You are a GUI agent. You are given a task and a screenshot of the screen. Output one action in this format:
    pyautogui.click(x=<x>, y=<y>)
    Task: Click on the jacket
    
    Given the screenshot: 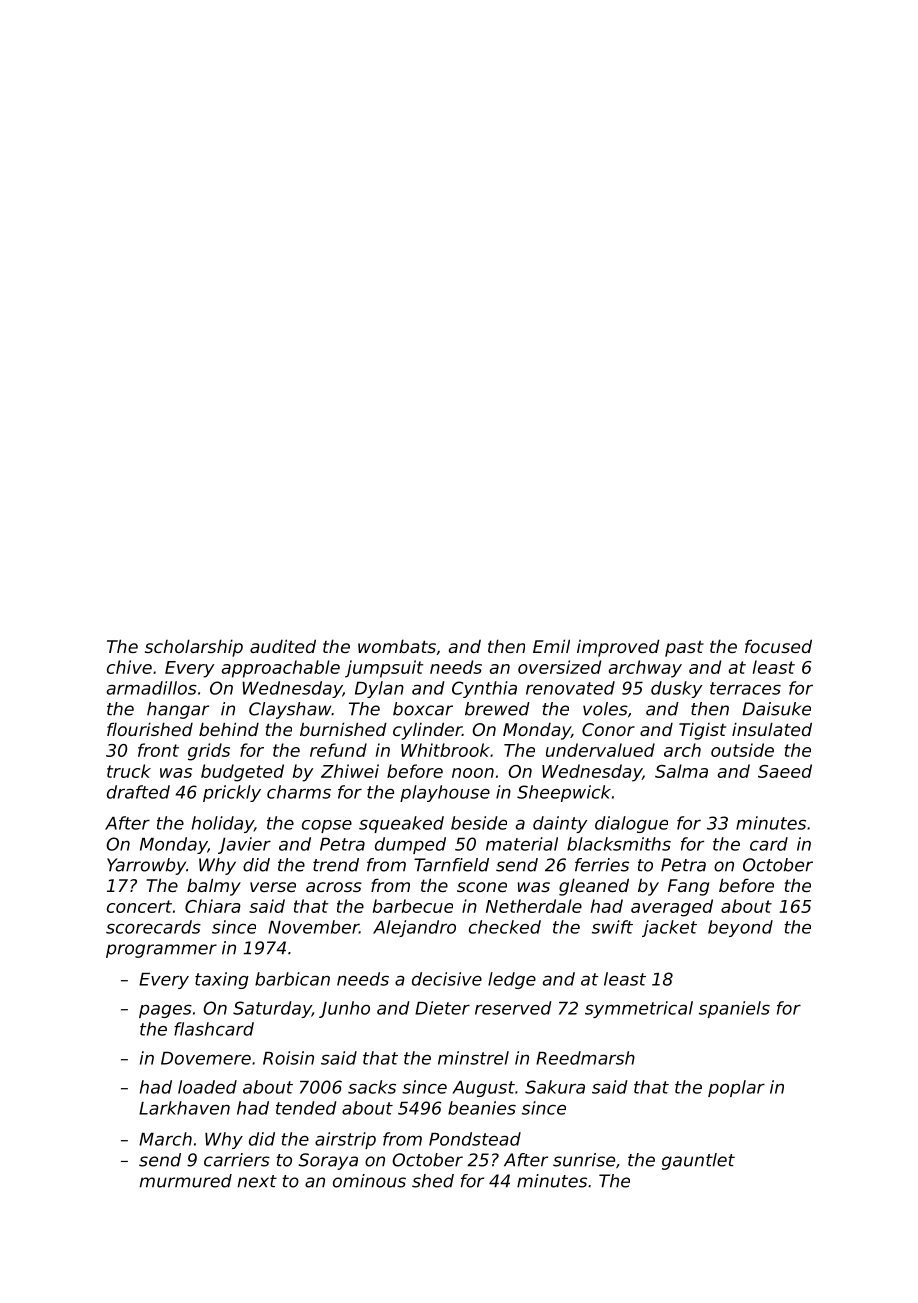 What is the action you would take?
    pyautogui.click(x=669, y=928)
